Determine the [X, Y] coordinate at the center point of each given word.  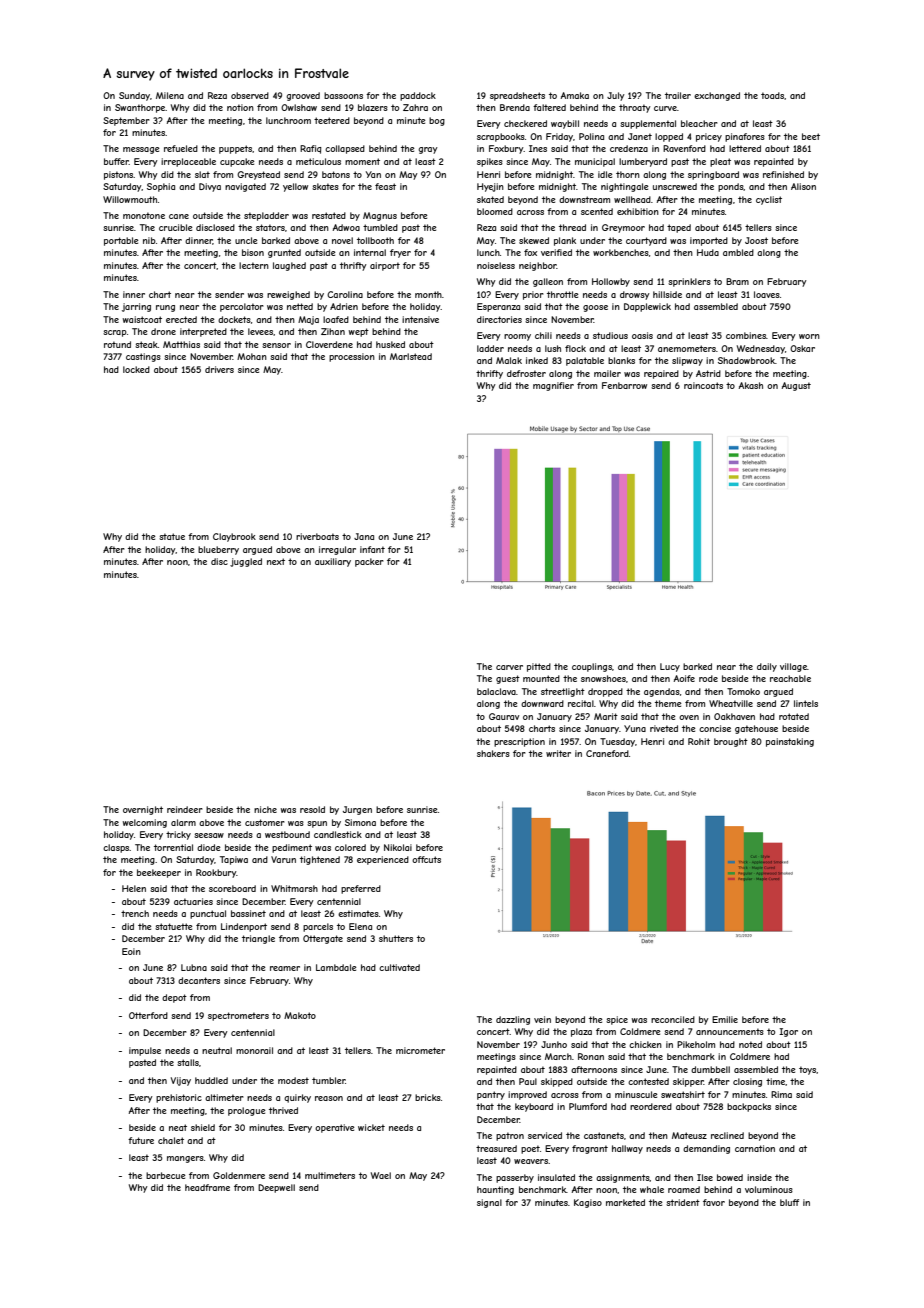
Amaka [574, 95]
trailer [678, 95]
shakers [493, 753]
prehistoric [179, 1098]
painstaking [790, 742]
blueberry [218, 550]
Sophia [161, 187]
